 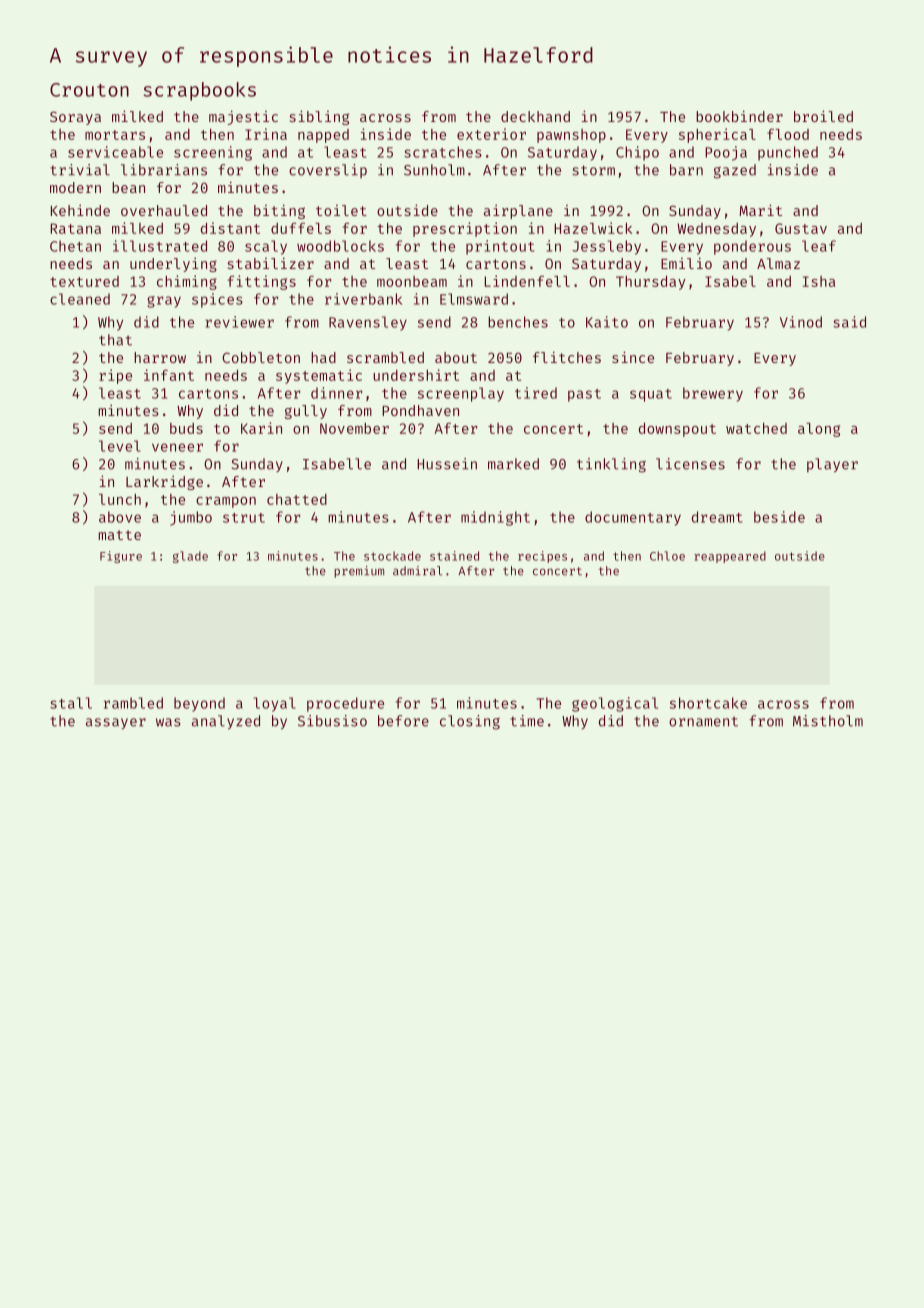 I want to click on loyal, so click(x=275, y=704).
